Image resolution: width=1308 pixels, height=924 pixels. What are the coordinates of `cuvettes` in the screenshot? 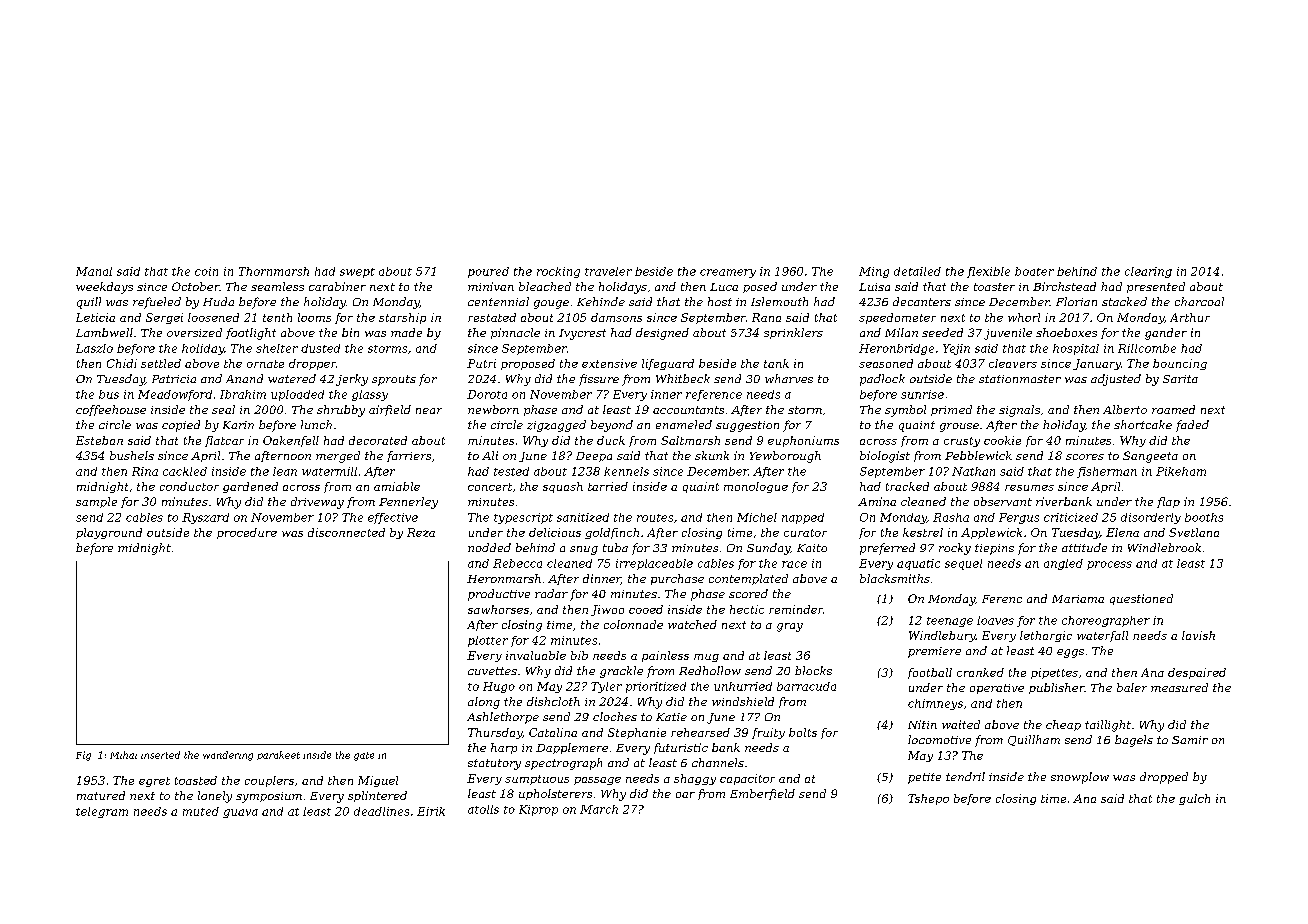 It's located at (492, 671).
